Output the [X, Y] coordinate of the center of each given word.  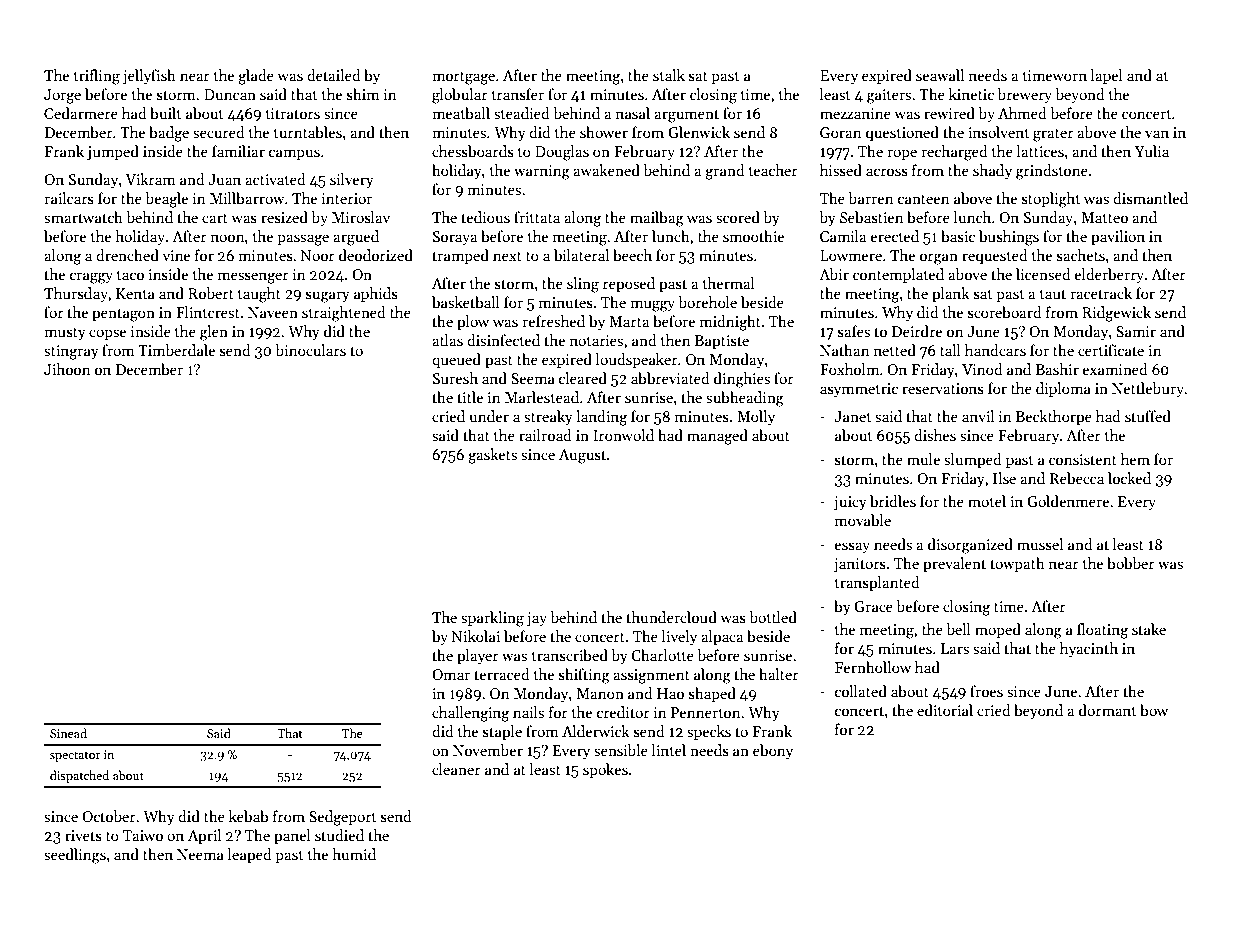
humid [354, 854]
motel [987, 501]
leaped [250, 855]
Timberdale [176, 350]
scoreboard [1005, 312]
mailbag [657, 219]
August [582, 456]
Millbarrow [247, 198]
